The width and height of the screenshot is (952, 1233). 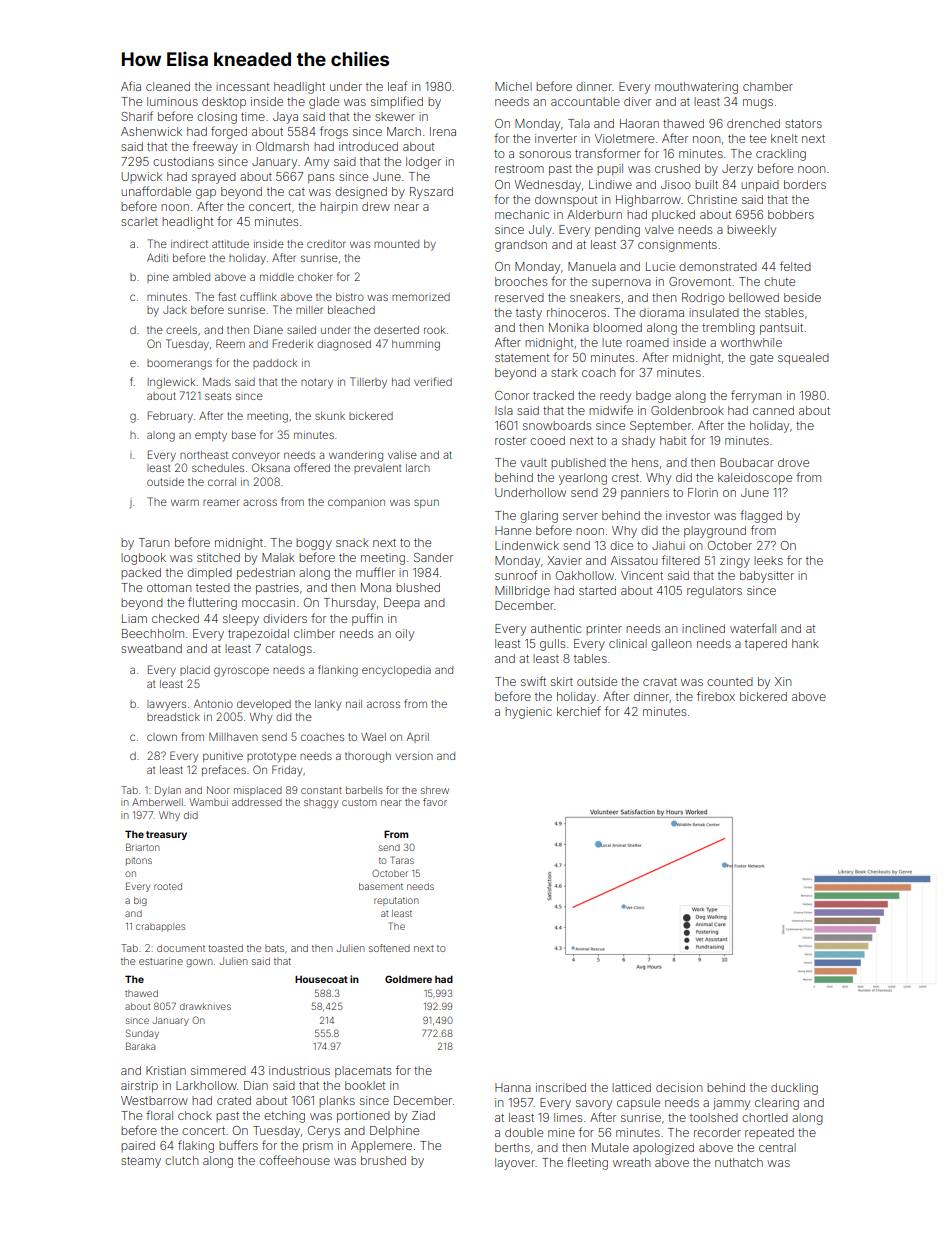 I want to click on closing, so click(x=217, y=118).
